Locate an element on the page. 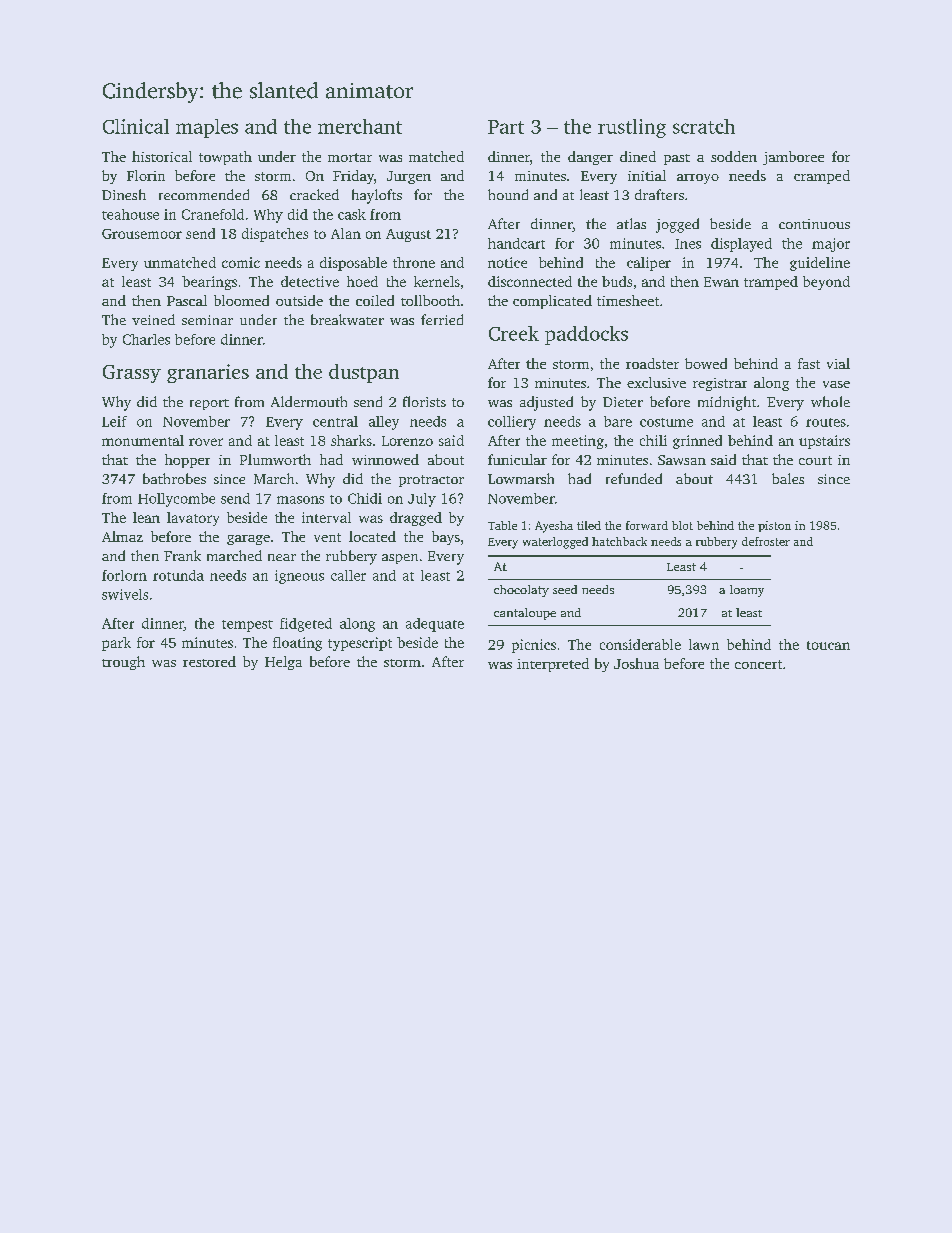 This document has width=952, height=1233. concert is located at coordinates (758, 664).
